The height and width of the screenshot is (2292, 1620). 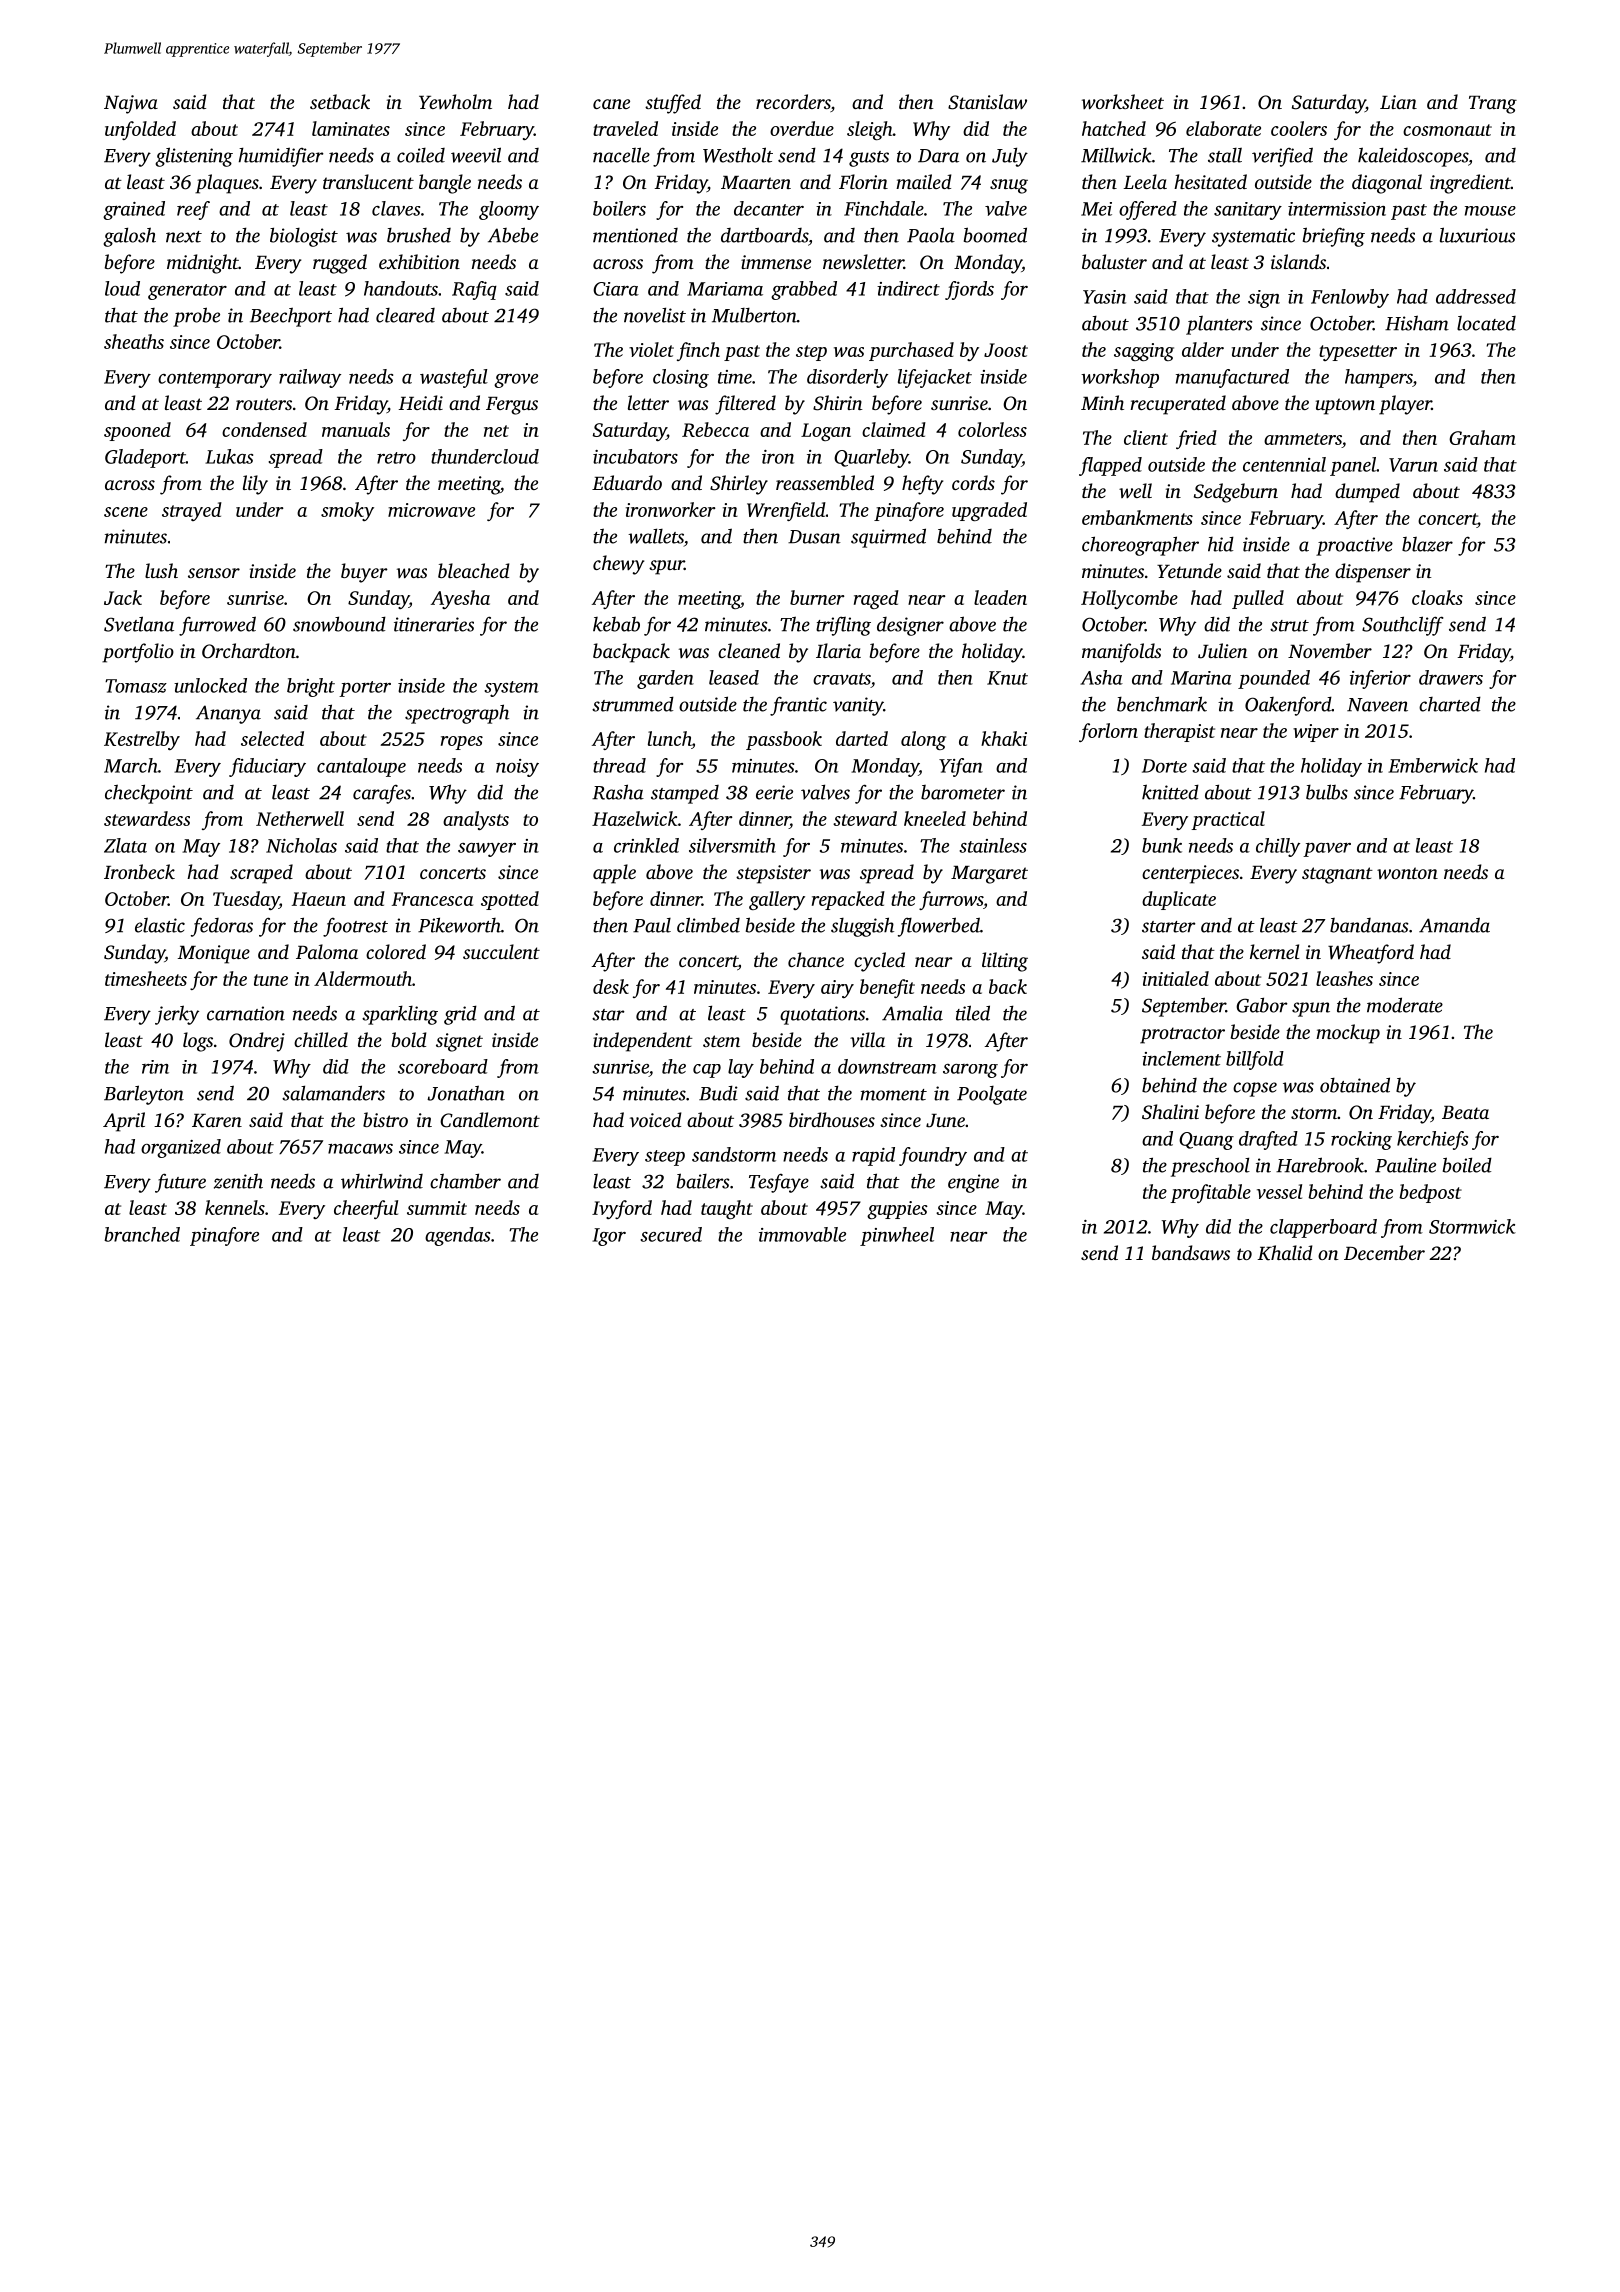 What do you see at coordinates (931, 235) in the screenshot?
I see `Paola` at bounding box center [931, 235].
